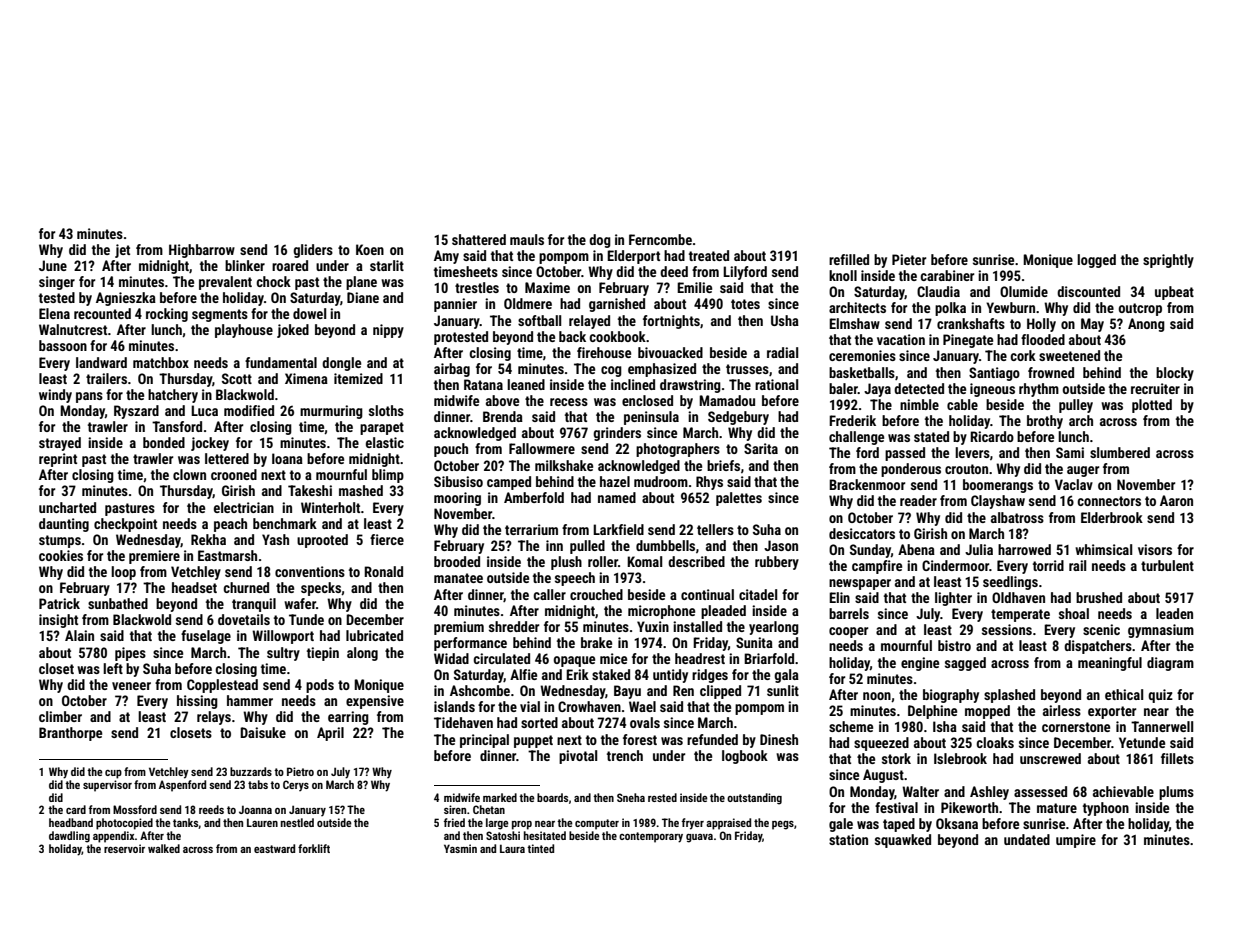 Image resolution: width=1233 pixels, height=952 pixels. What do you see at coordinates (124, 824) in the document?
I see `photocopied` at bounding box center [124, 824].
